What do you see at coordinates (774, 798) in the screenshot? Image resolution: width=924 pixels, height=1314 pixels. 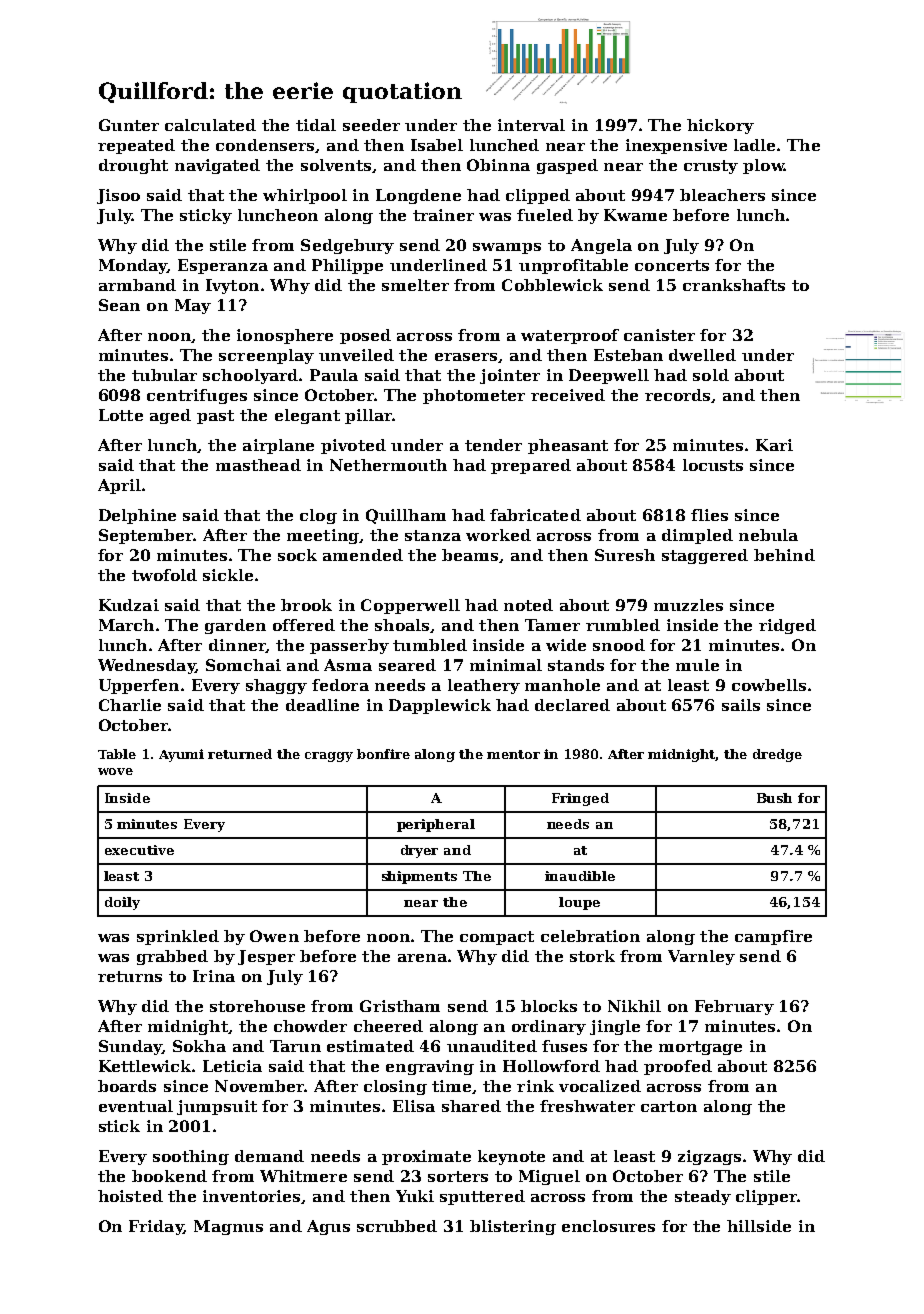 I see `Bush` at bounding box center [774, 798].
